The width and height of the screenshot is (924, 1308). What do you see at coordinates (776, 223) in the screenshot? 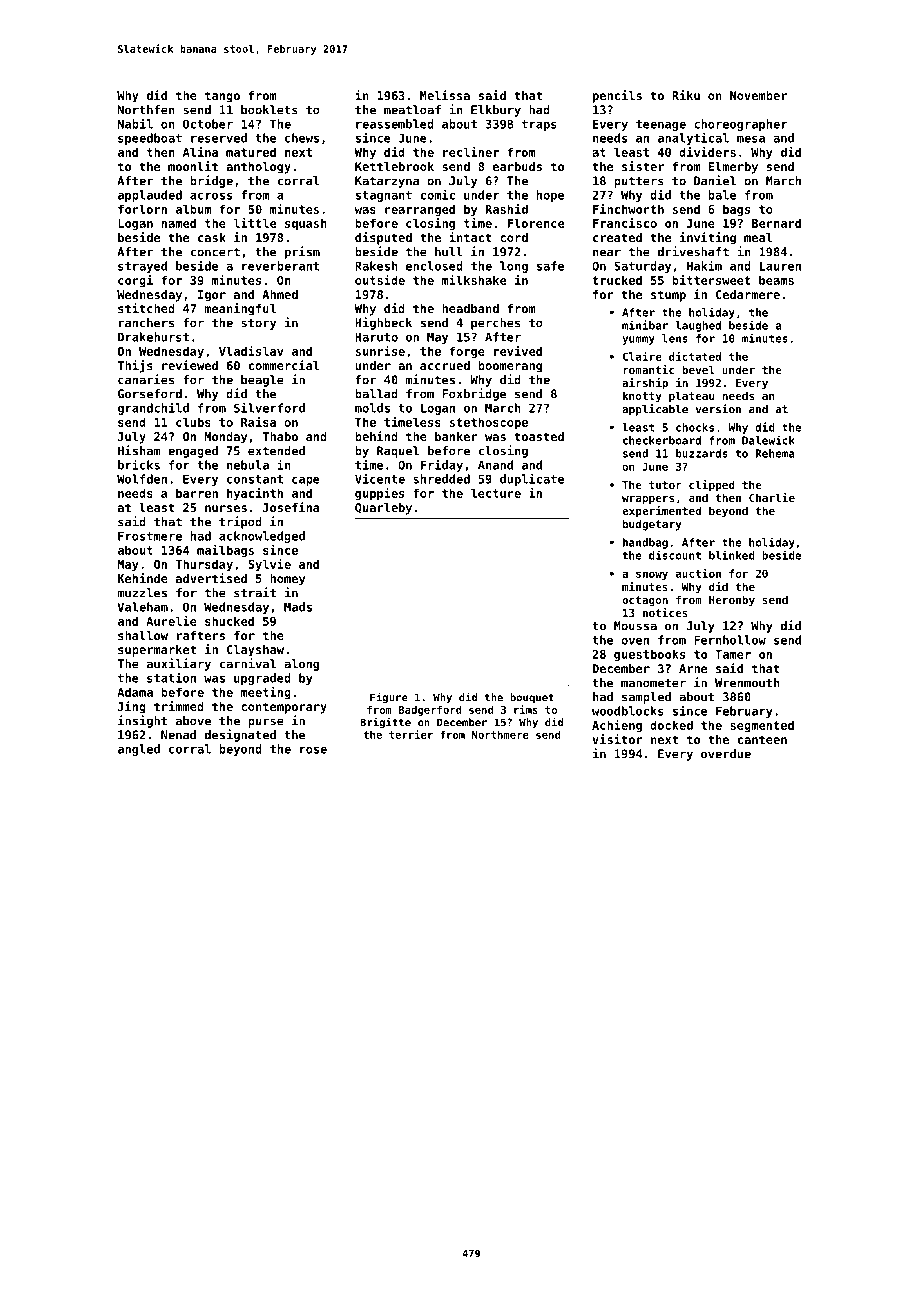
I see `Bernard` at bounding box center [776, 223].
